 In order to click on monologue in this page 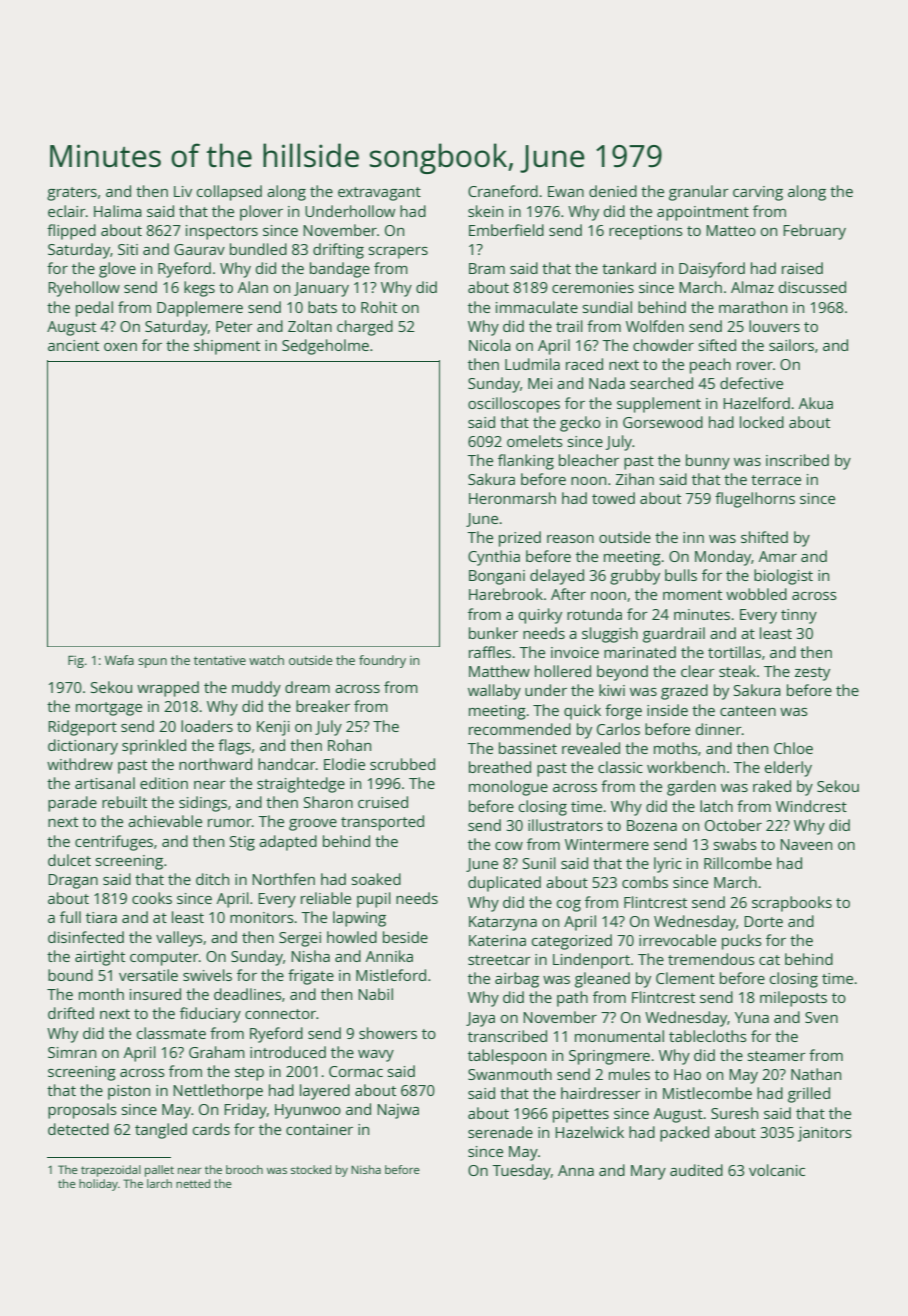, I will do `click(508, 788)`.
